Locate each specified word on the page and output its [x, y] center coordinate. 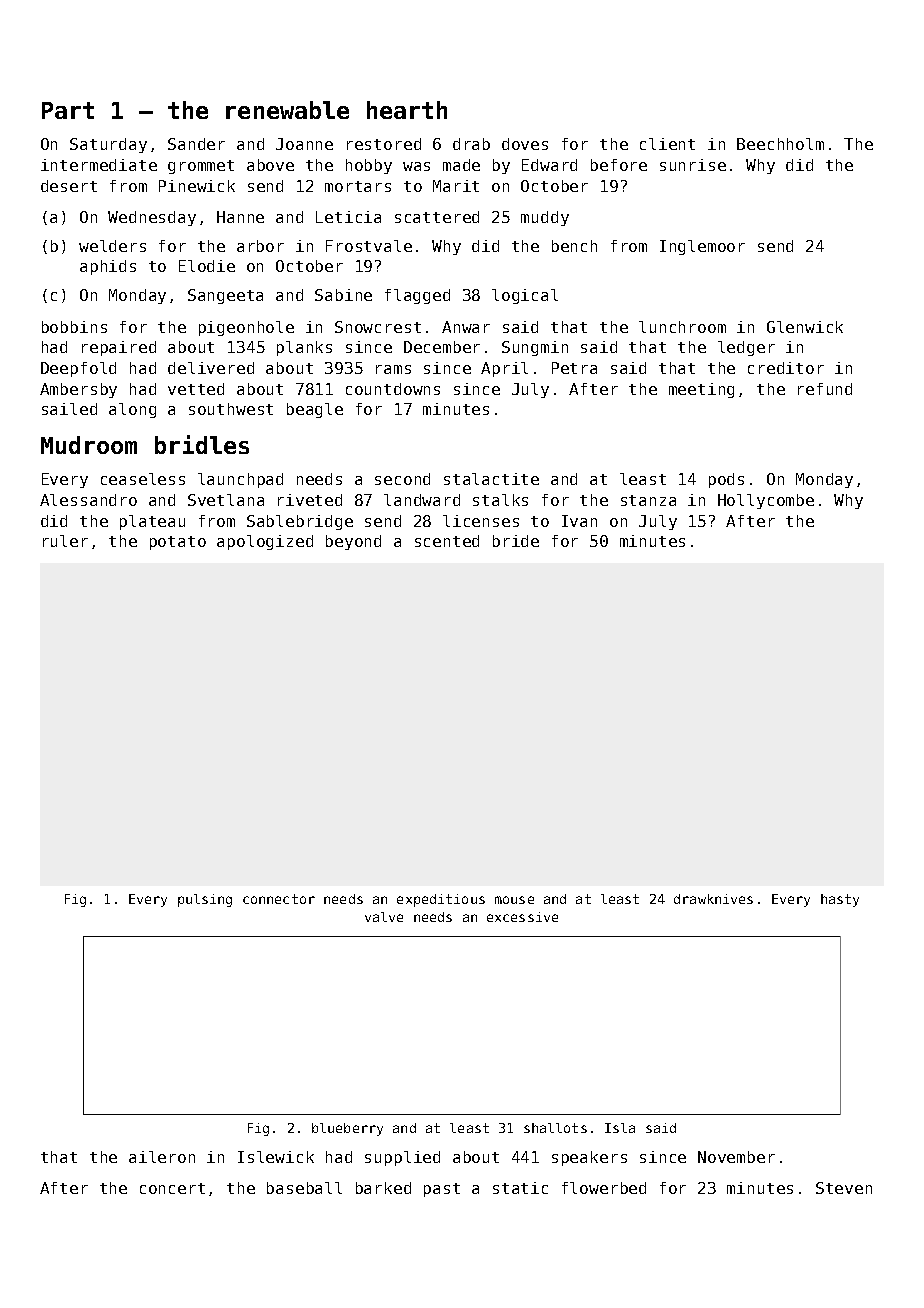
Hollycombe [766, 501]
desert [69, 186]
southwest [231, 409]
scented [447, 541]
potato [178, 543]
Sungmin [535, 348]
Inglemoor [702, 247]
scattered [437, 217]
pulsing [205, 900]
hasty [840, 900]
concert [172, 1188]
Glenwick [805, 327]
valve [384, 917]
